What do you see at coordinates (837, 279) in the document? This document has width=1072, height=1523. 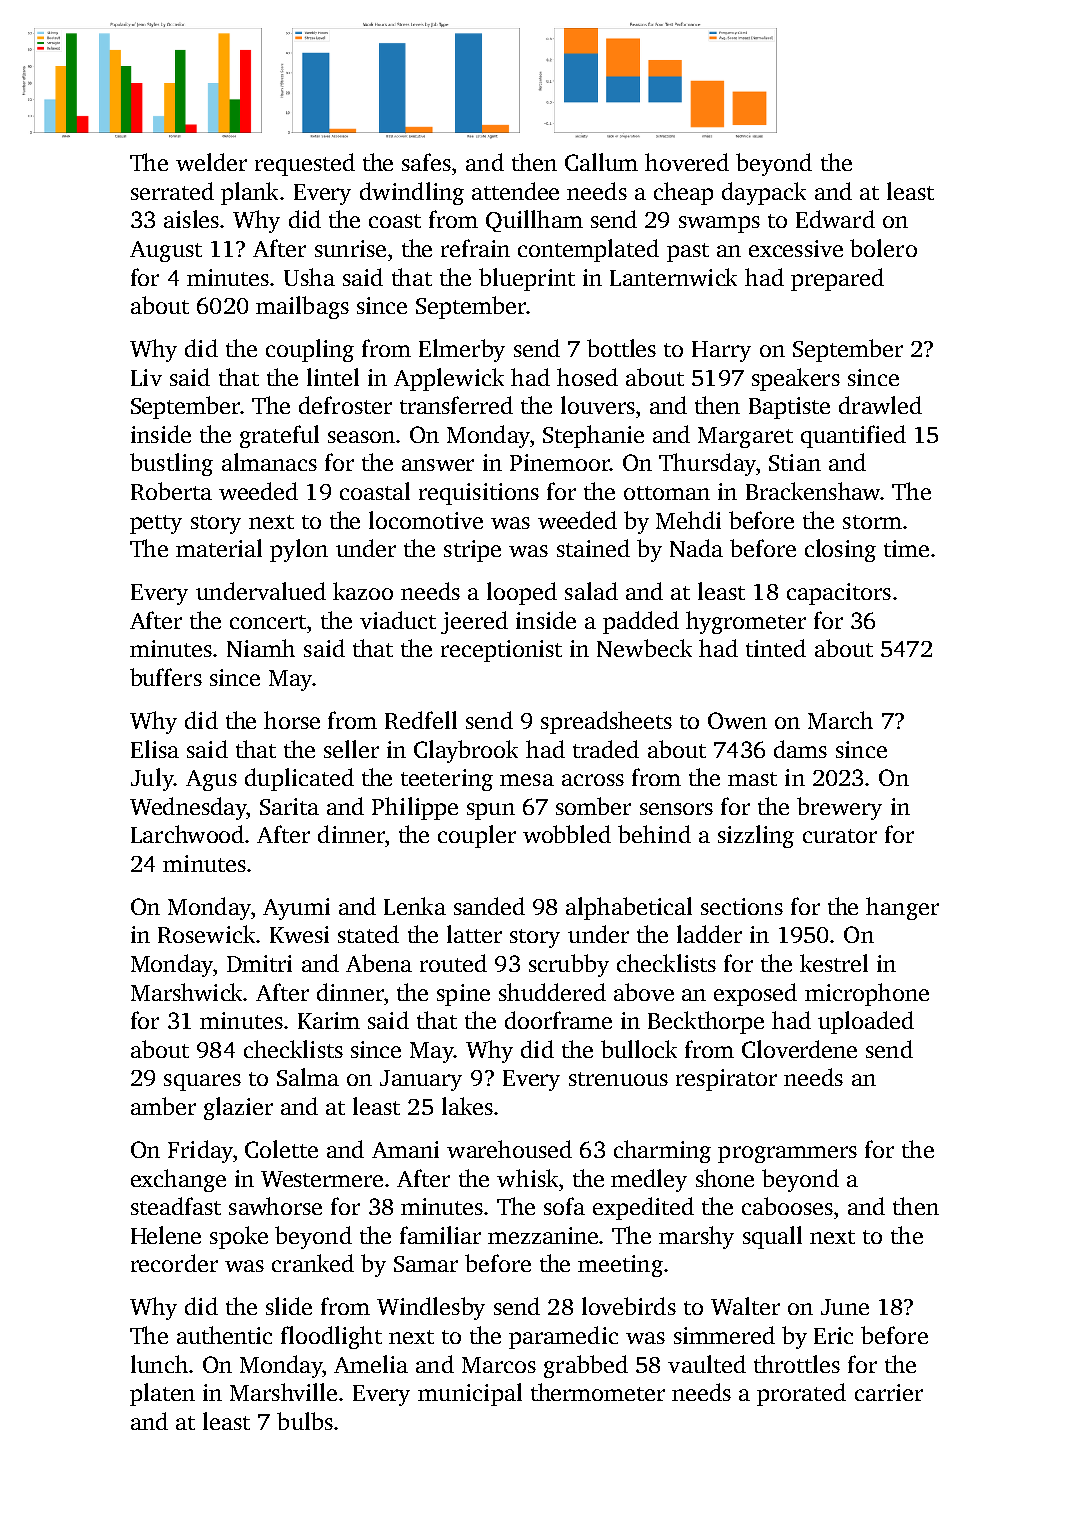 I see `prepared` at bounding box center [837, 279].
